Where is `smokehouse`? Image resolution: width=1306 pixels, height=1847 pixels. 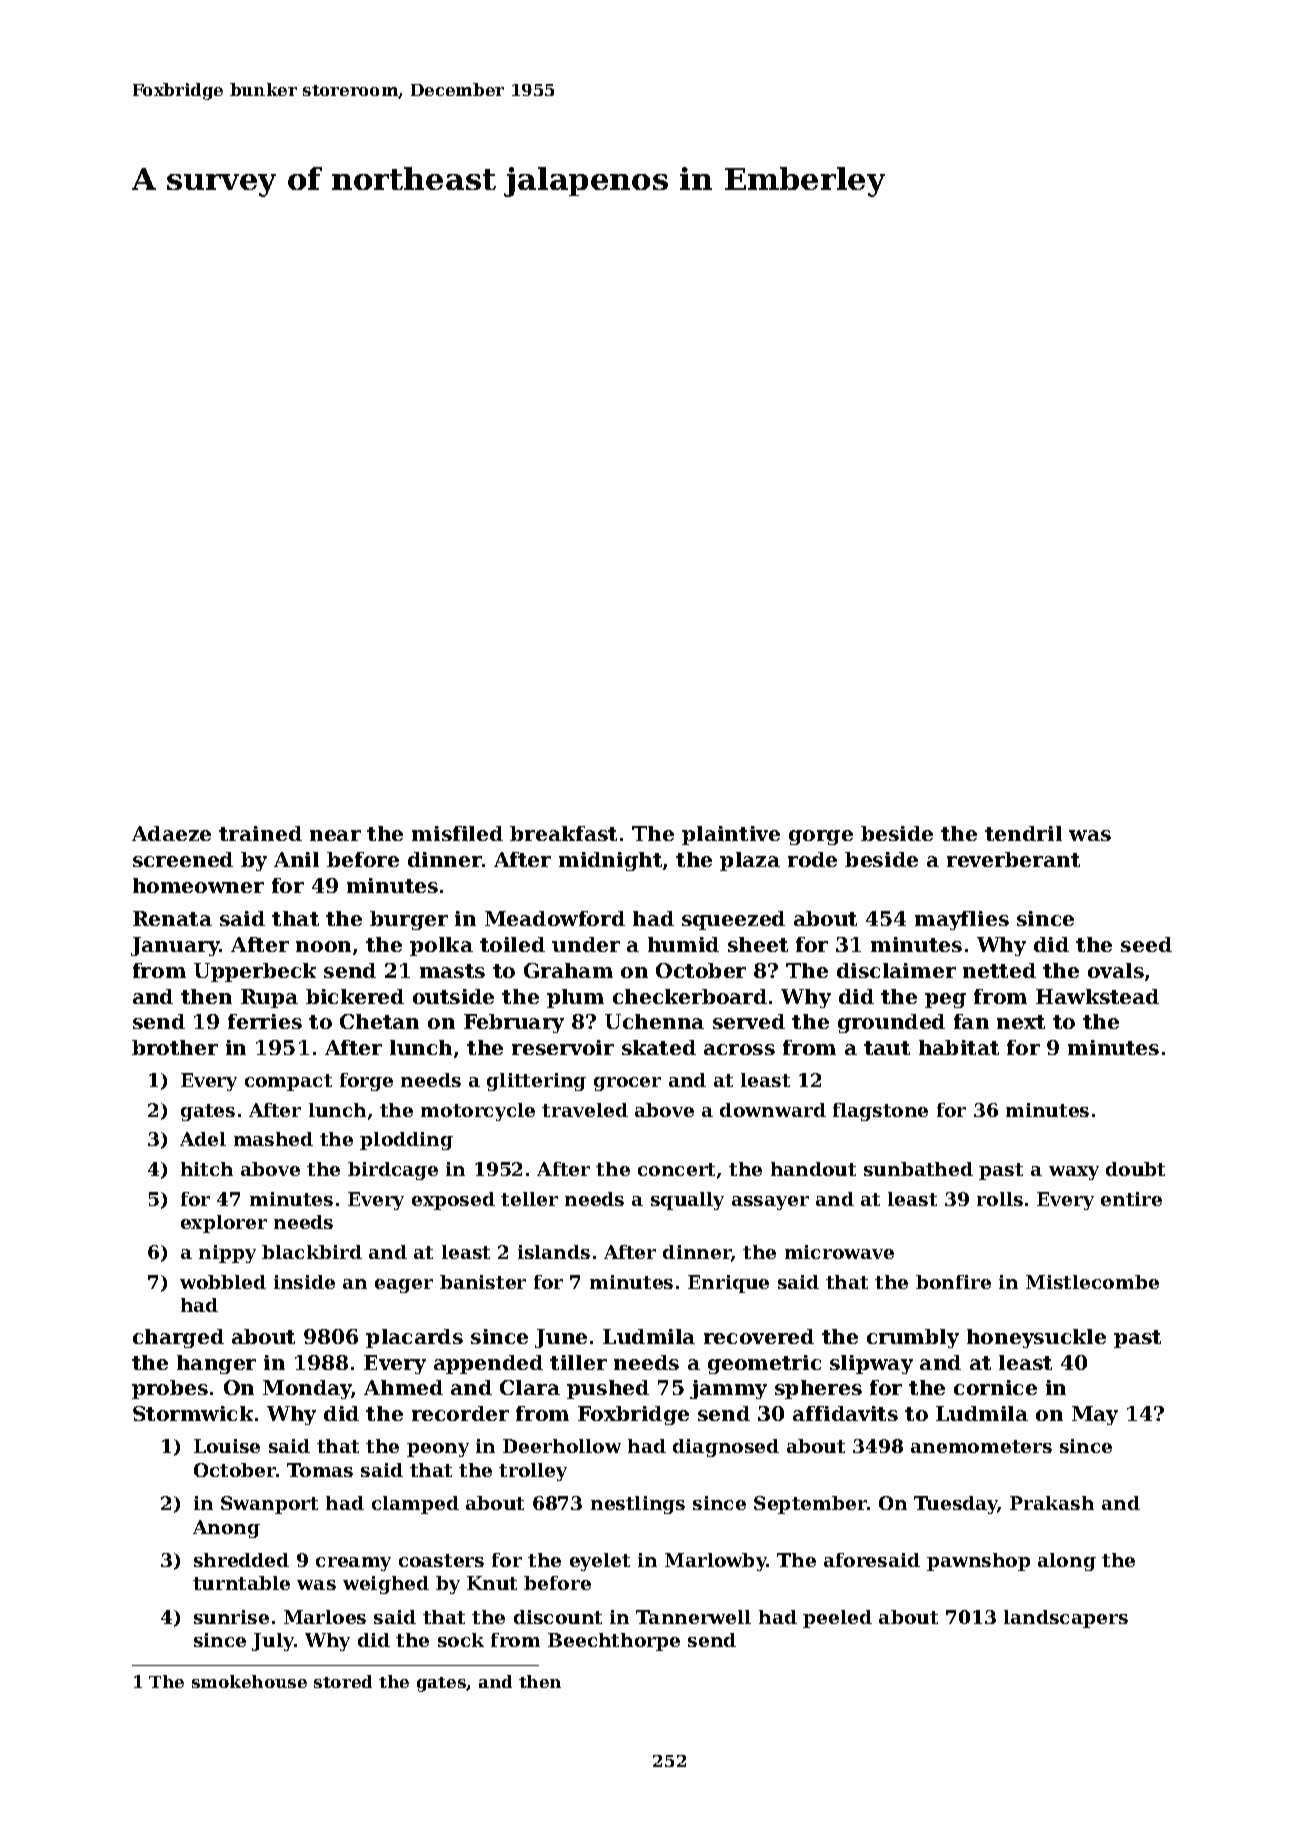 smokehouse is located at coordinates (249, 1681).
